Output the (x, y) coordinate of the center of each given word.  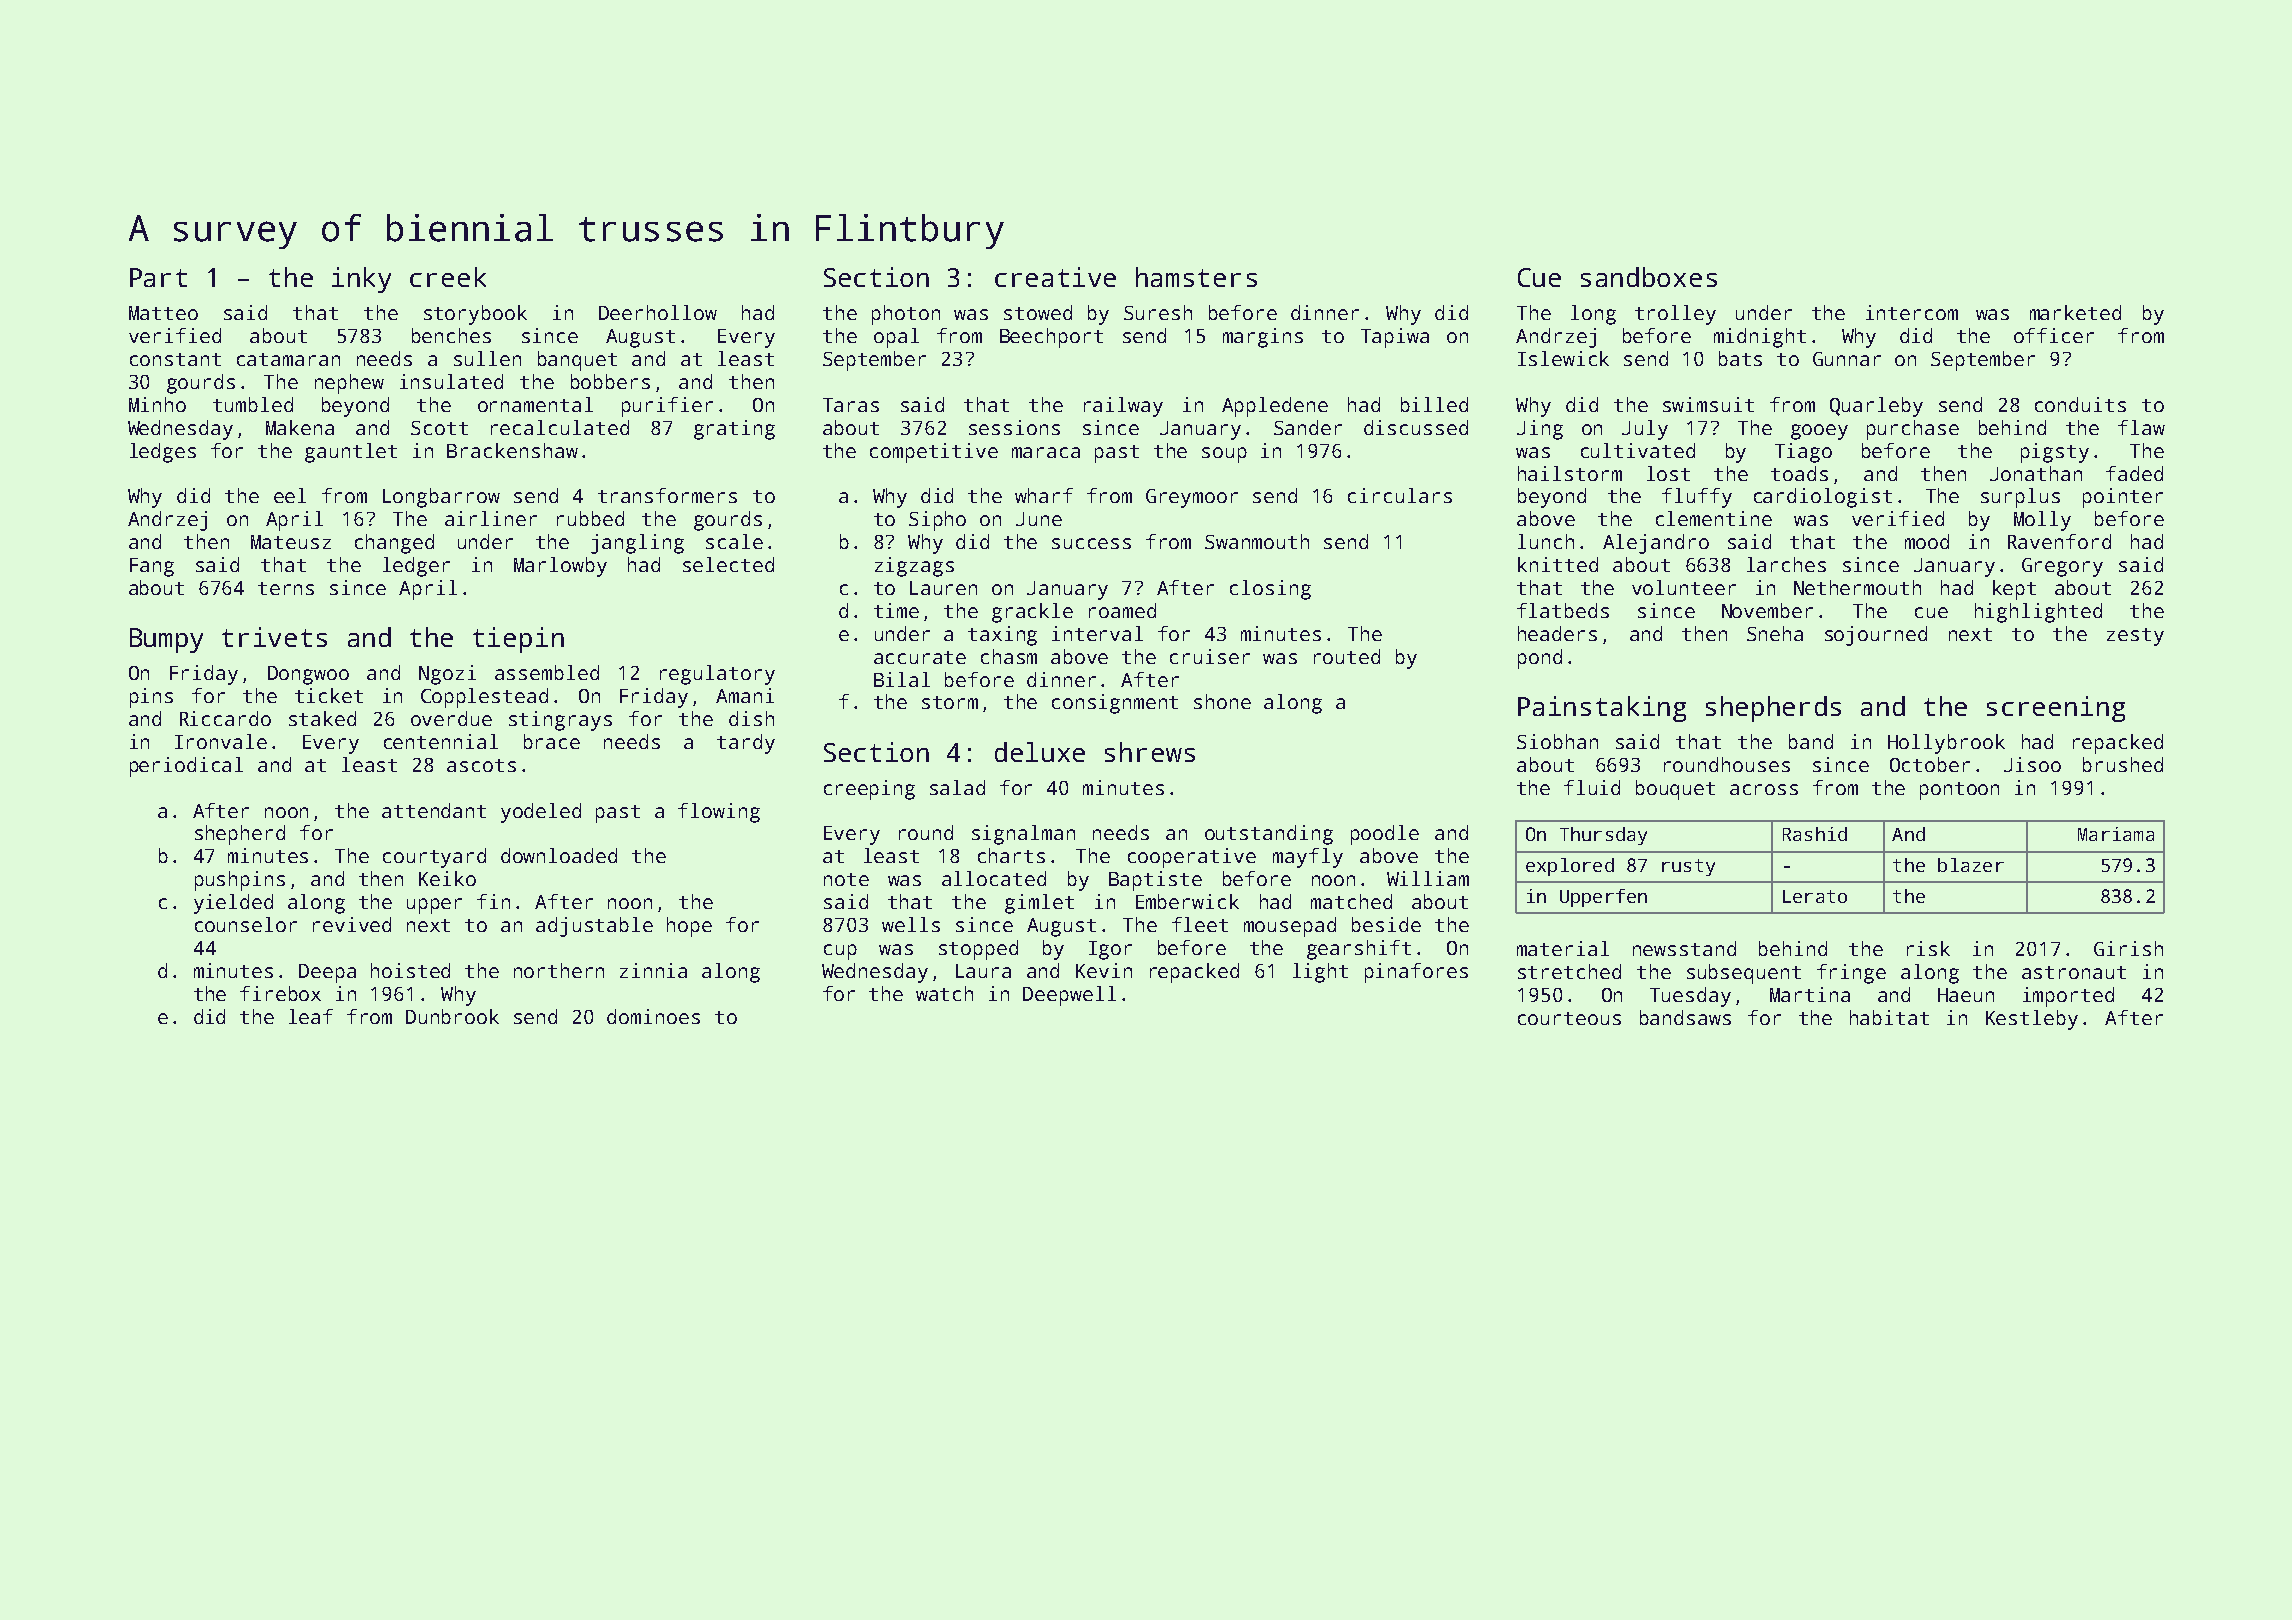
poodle (1385, 835)
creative (1055, 277)
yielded (233, 904)
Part (158, 277)
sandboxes (1649, 277)
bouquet (1675, 790)
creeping (869, 790)
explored (1570, 867)
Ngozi (447, 675)
